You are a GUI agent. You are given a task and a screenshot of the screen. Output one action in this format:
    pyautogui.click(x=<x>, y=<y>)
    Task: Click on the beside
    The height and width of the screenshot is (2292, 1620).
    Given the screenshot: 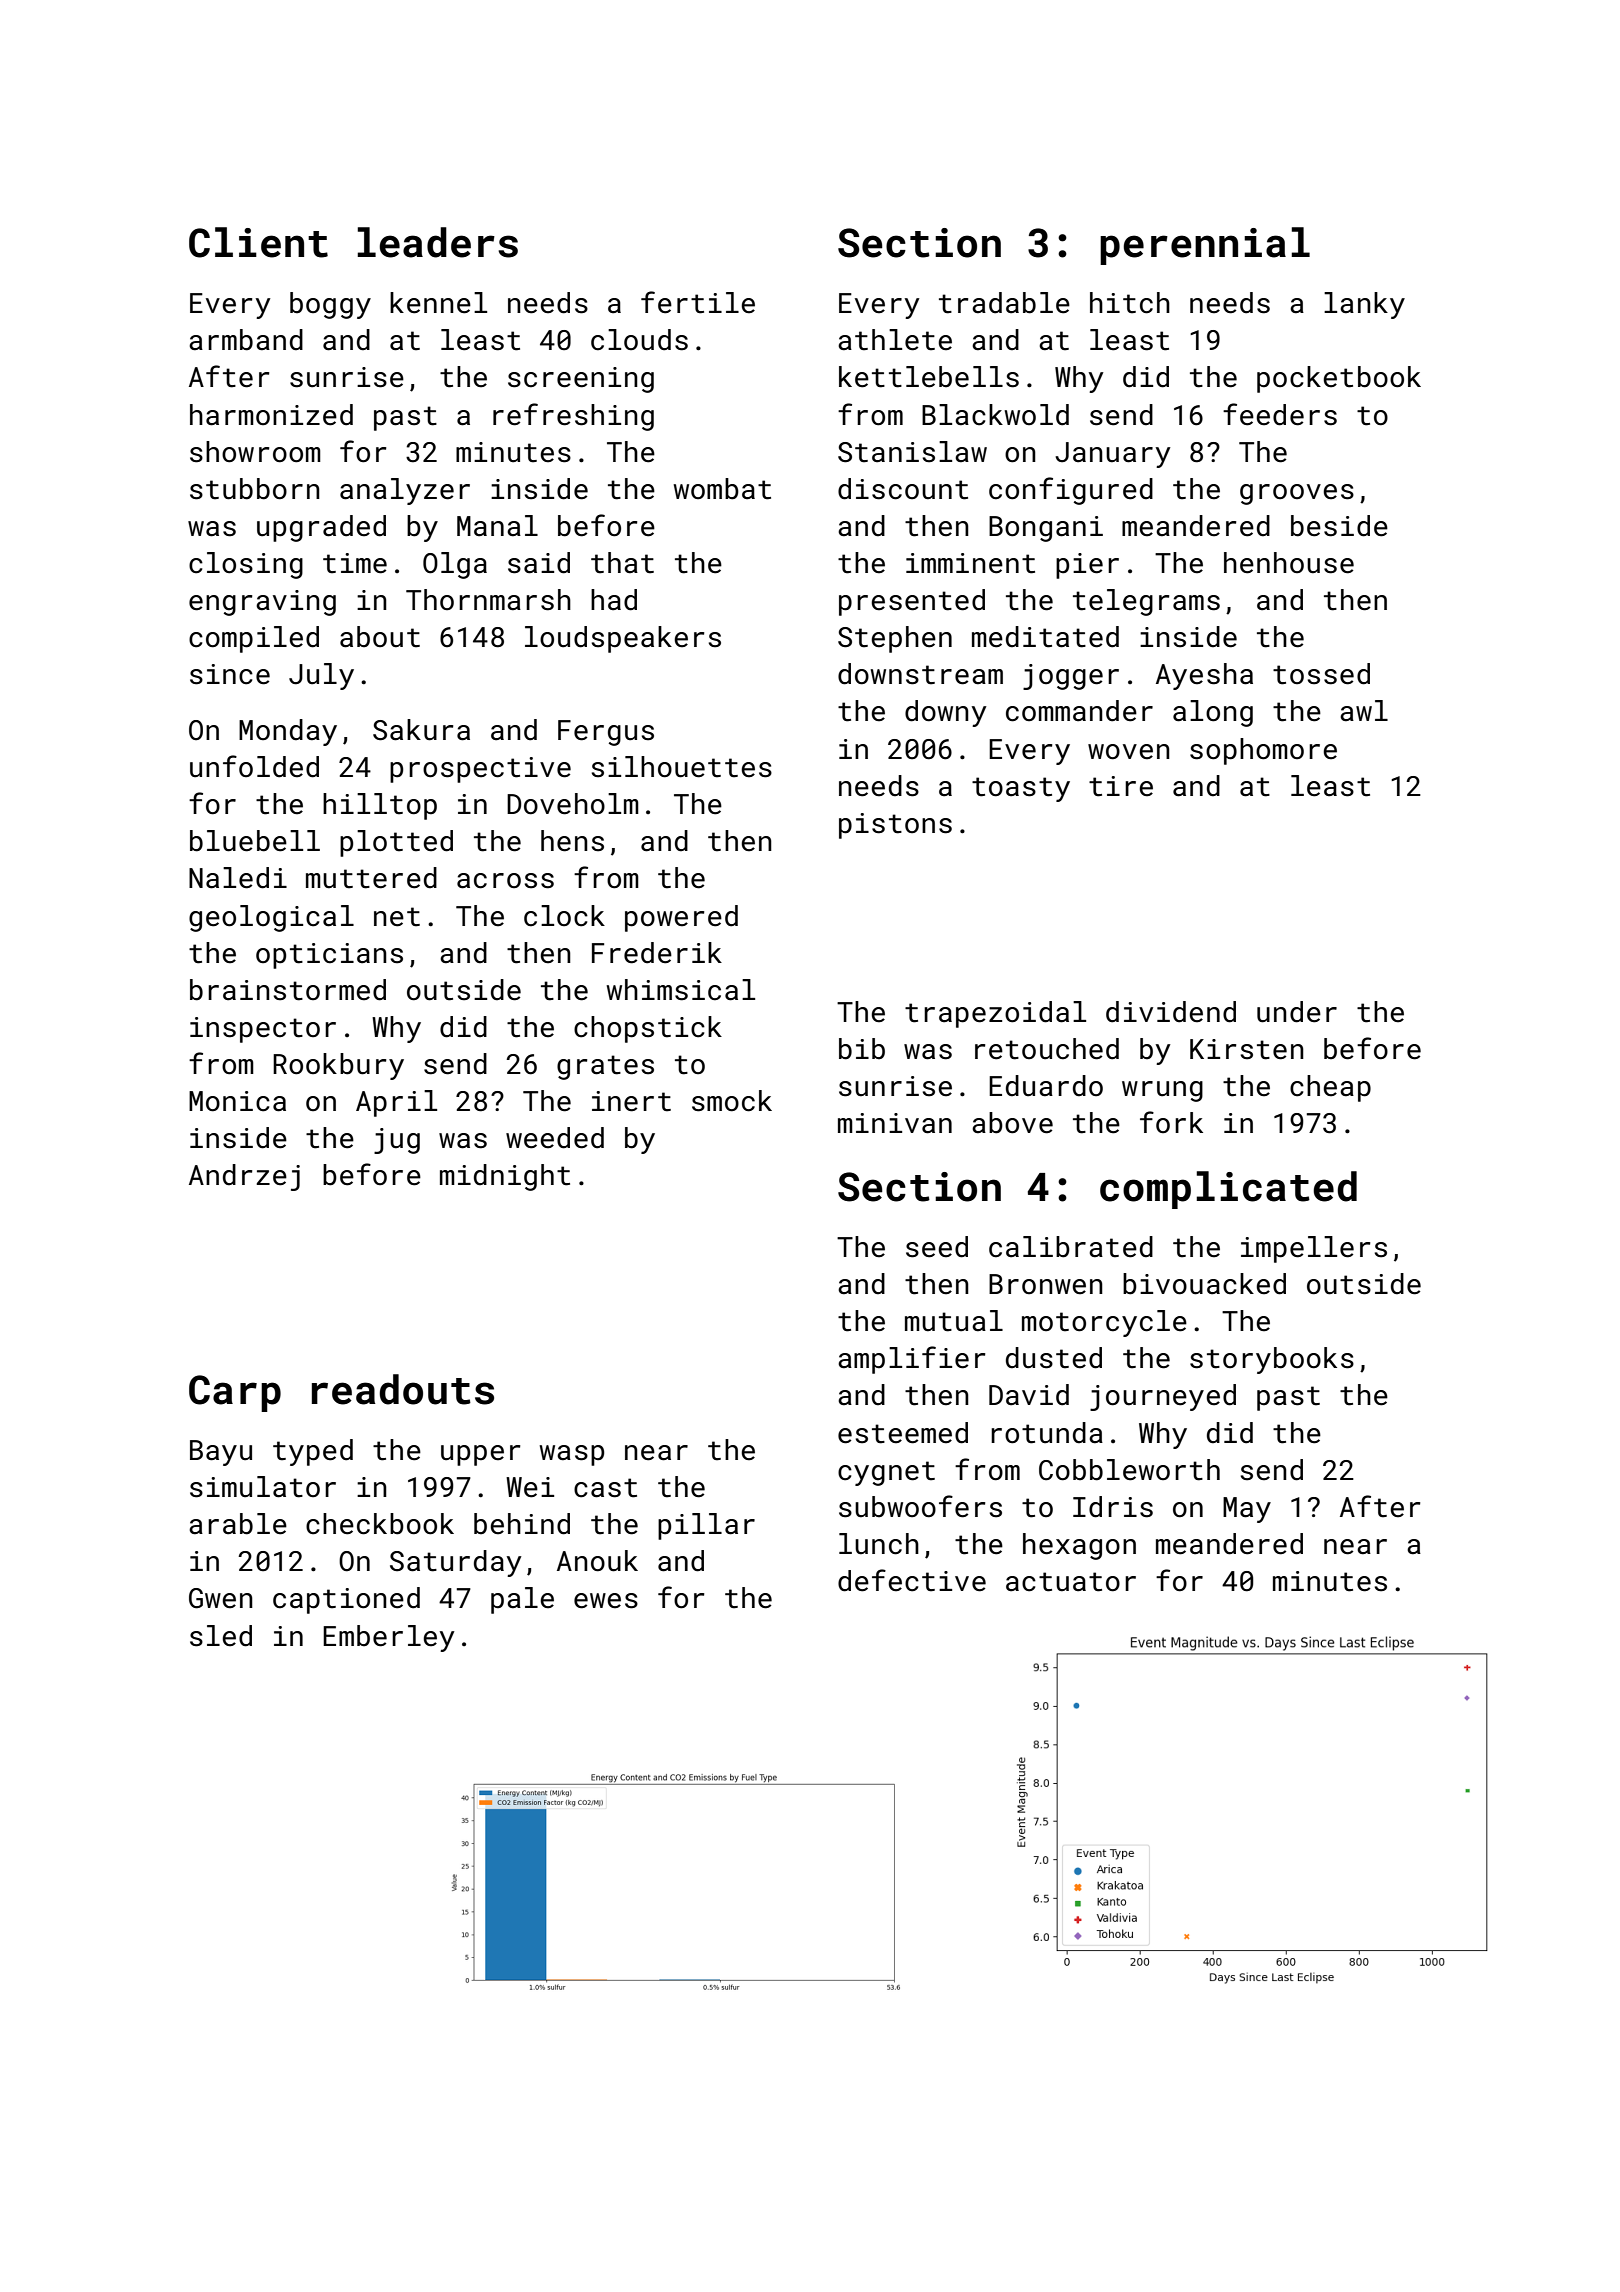 What is the action you would take?
    pyautogui.click(x=1339, y=526)
